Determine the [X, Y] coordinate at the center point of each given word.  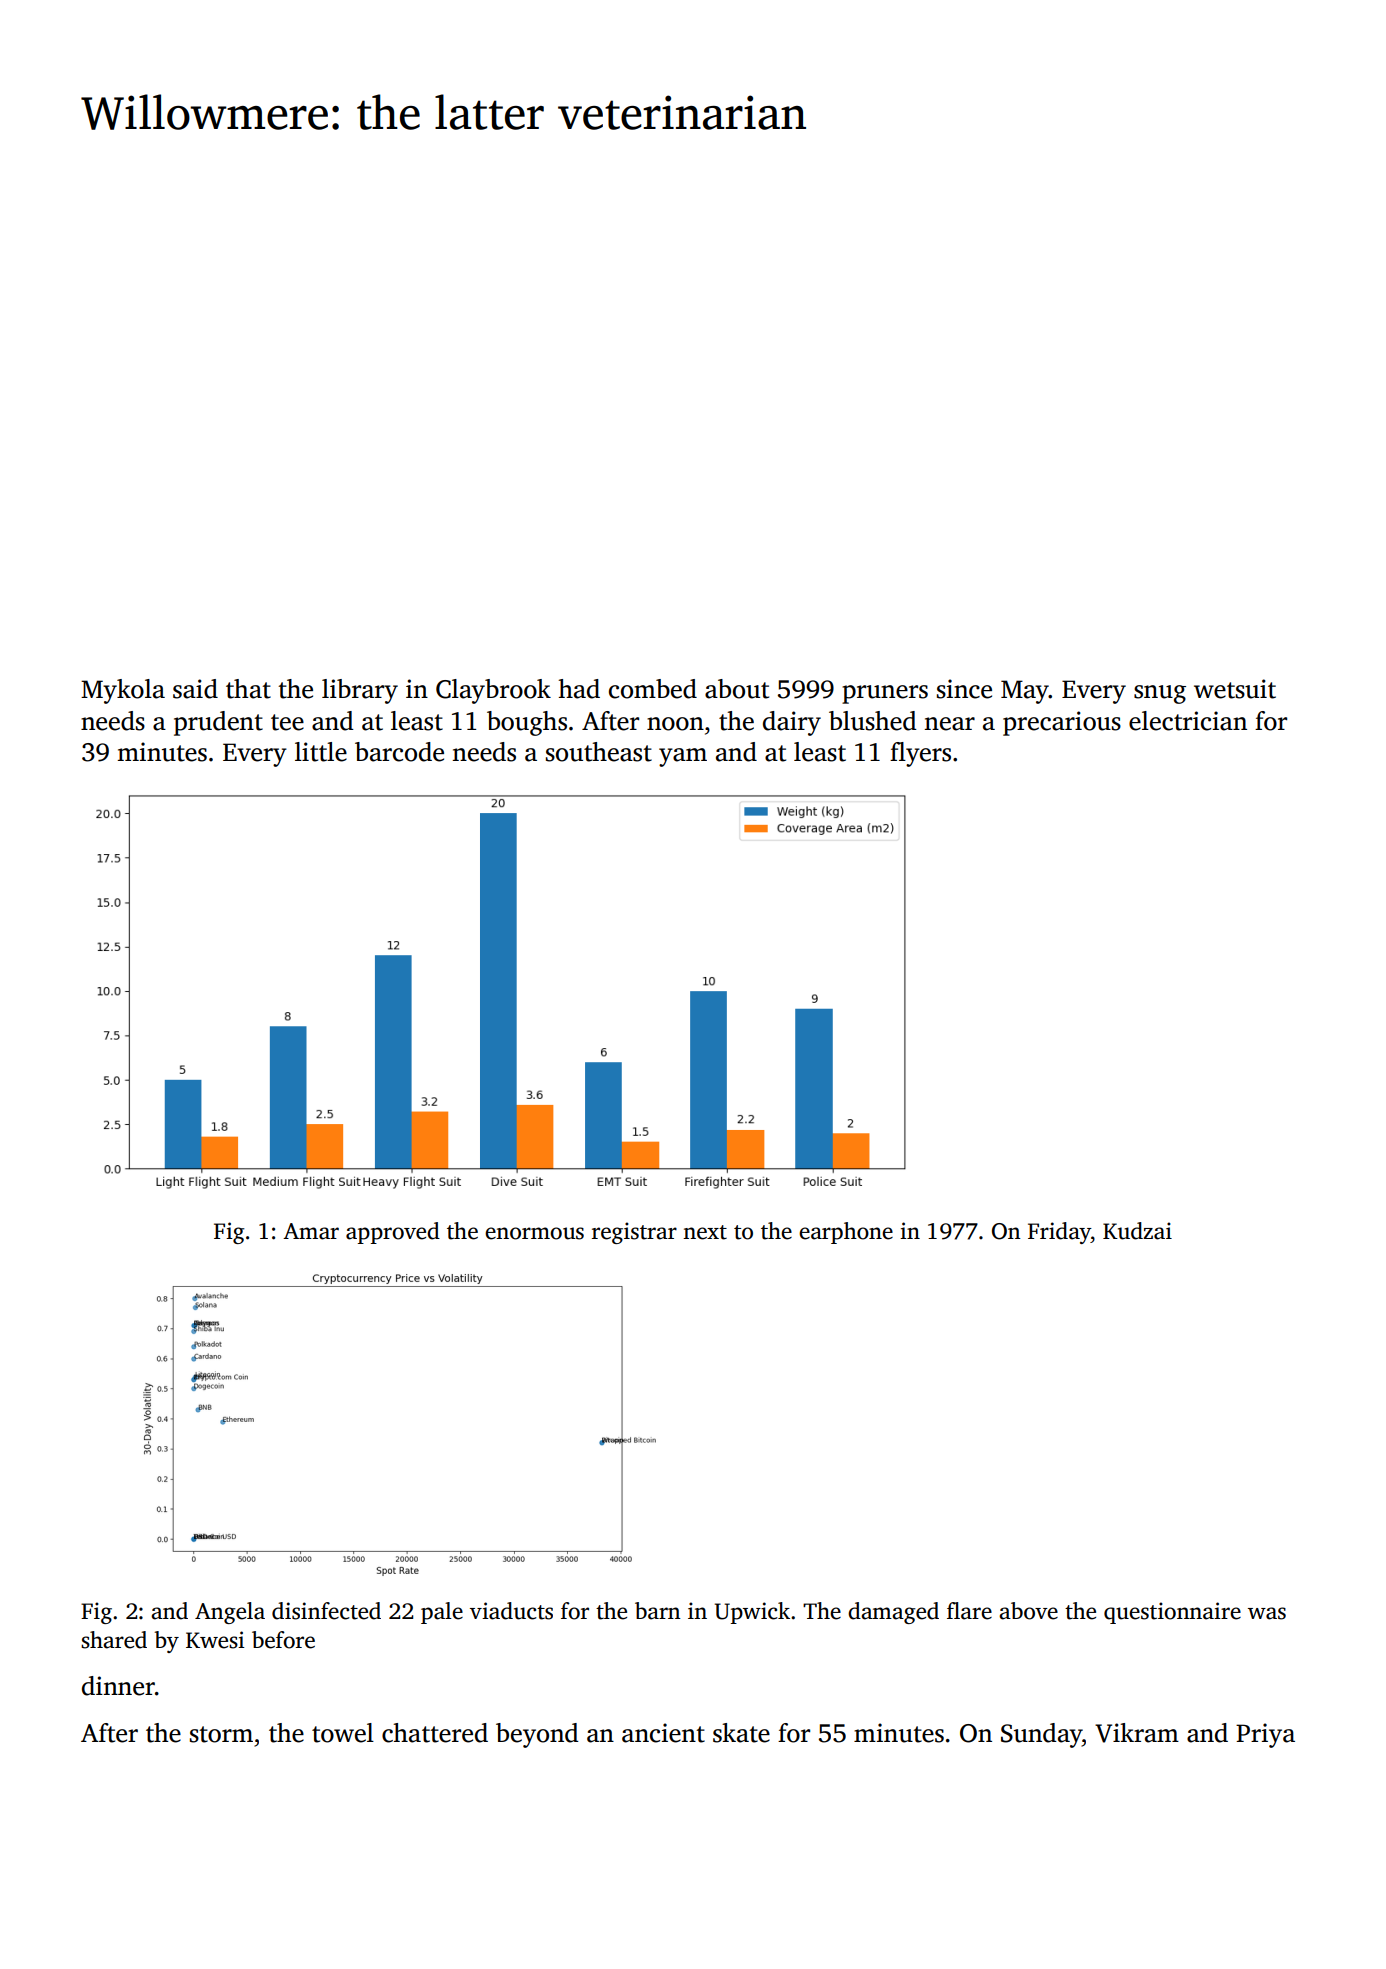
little [321, 752]
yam [683, 757]
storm [221, 1734]
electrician [1188, 721]
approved [393, 1233]
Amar [311, 1231]
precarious [1062, 723]
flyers [920, 754]
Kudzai [1137, 1231]
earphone [846, 1233]
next [705, 1232]
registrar [634, 1233]
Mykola [123, 691]
